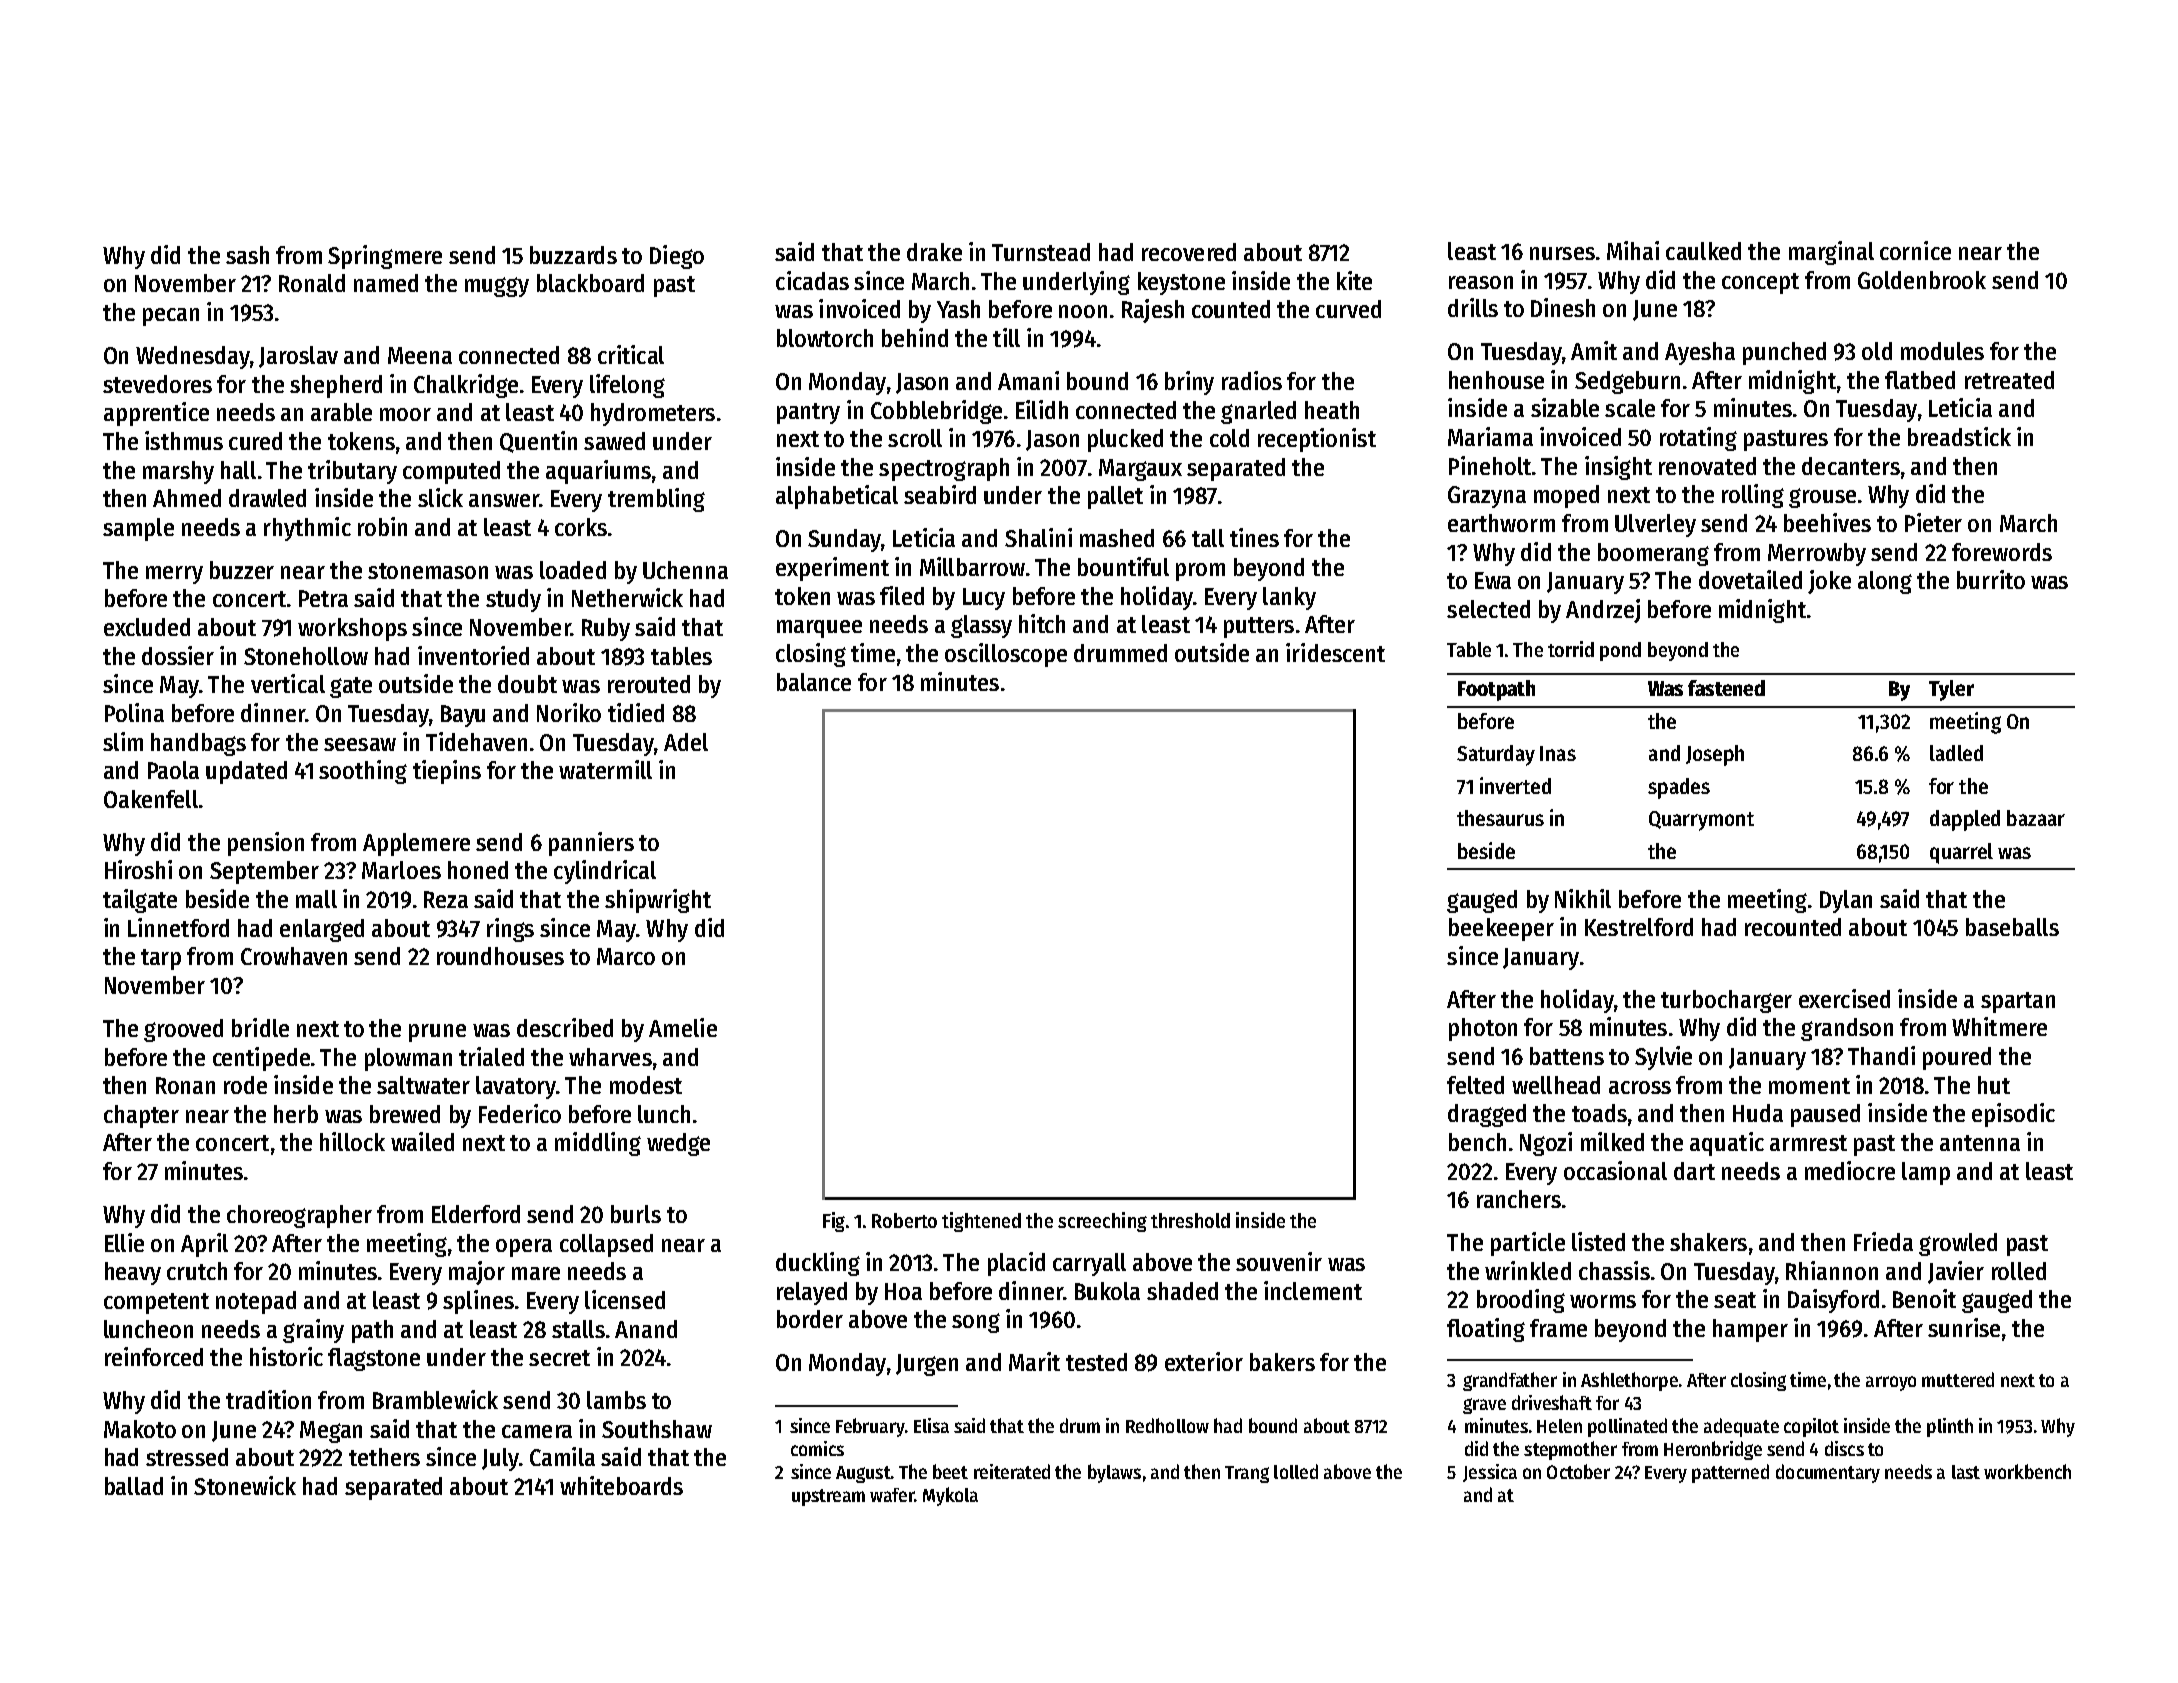  I want to click on Diego, so click(677, 257).
